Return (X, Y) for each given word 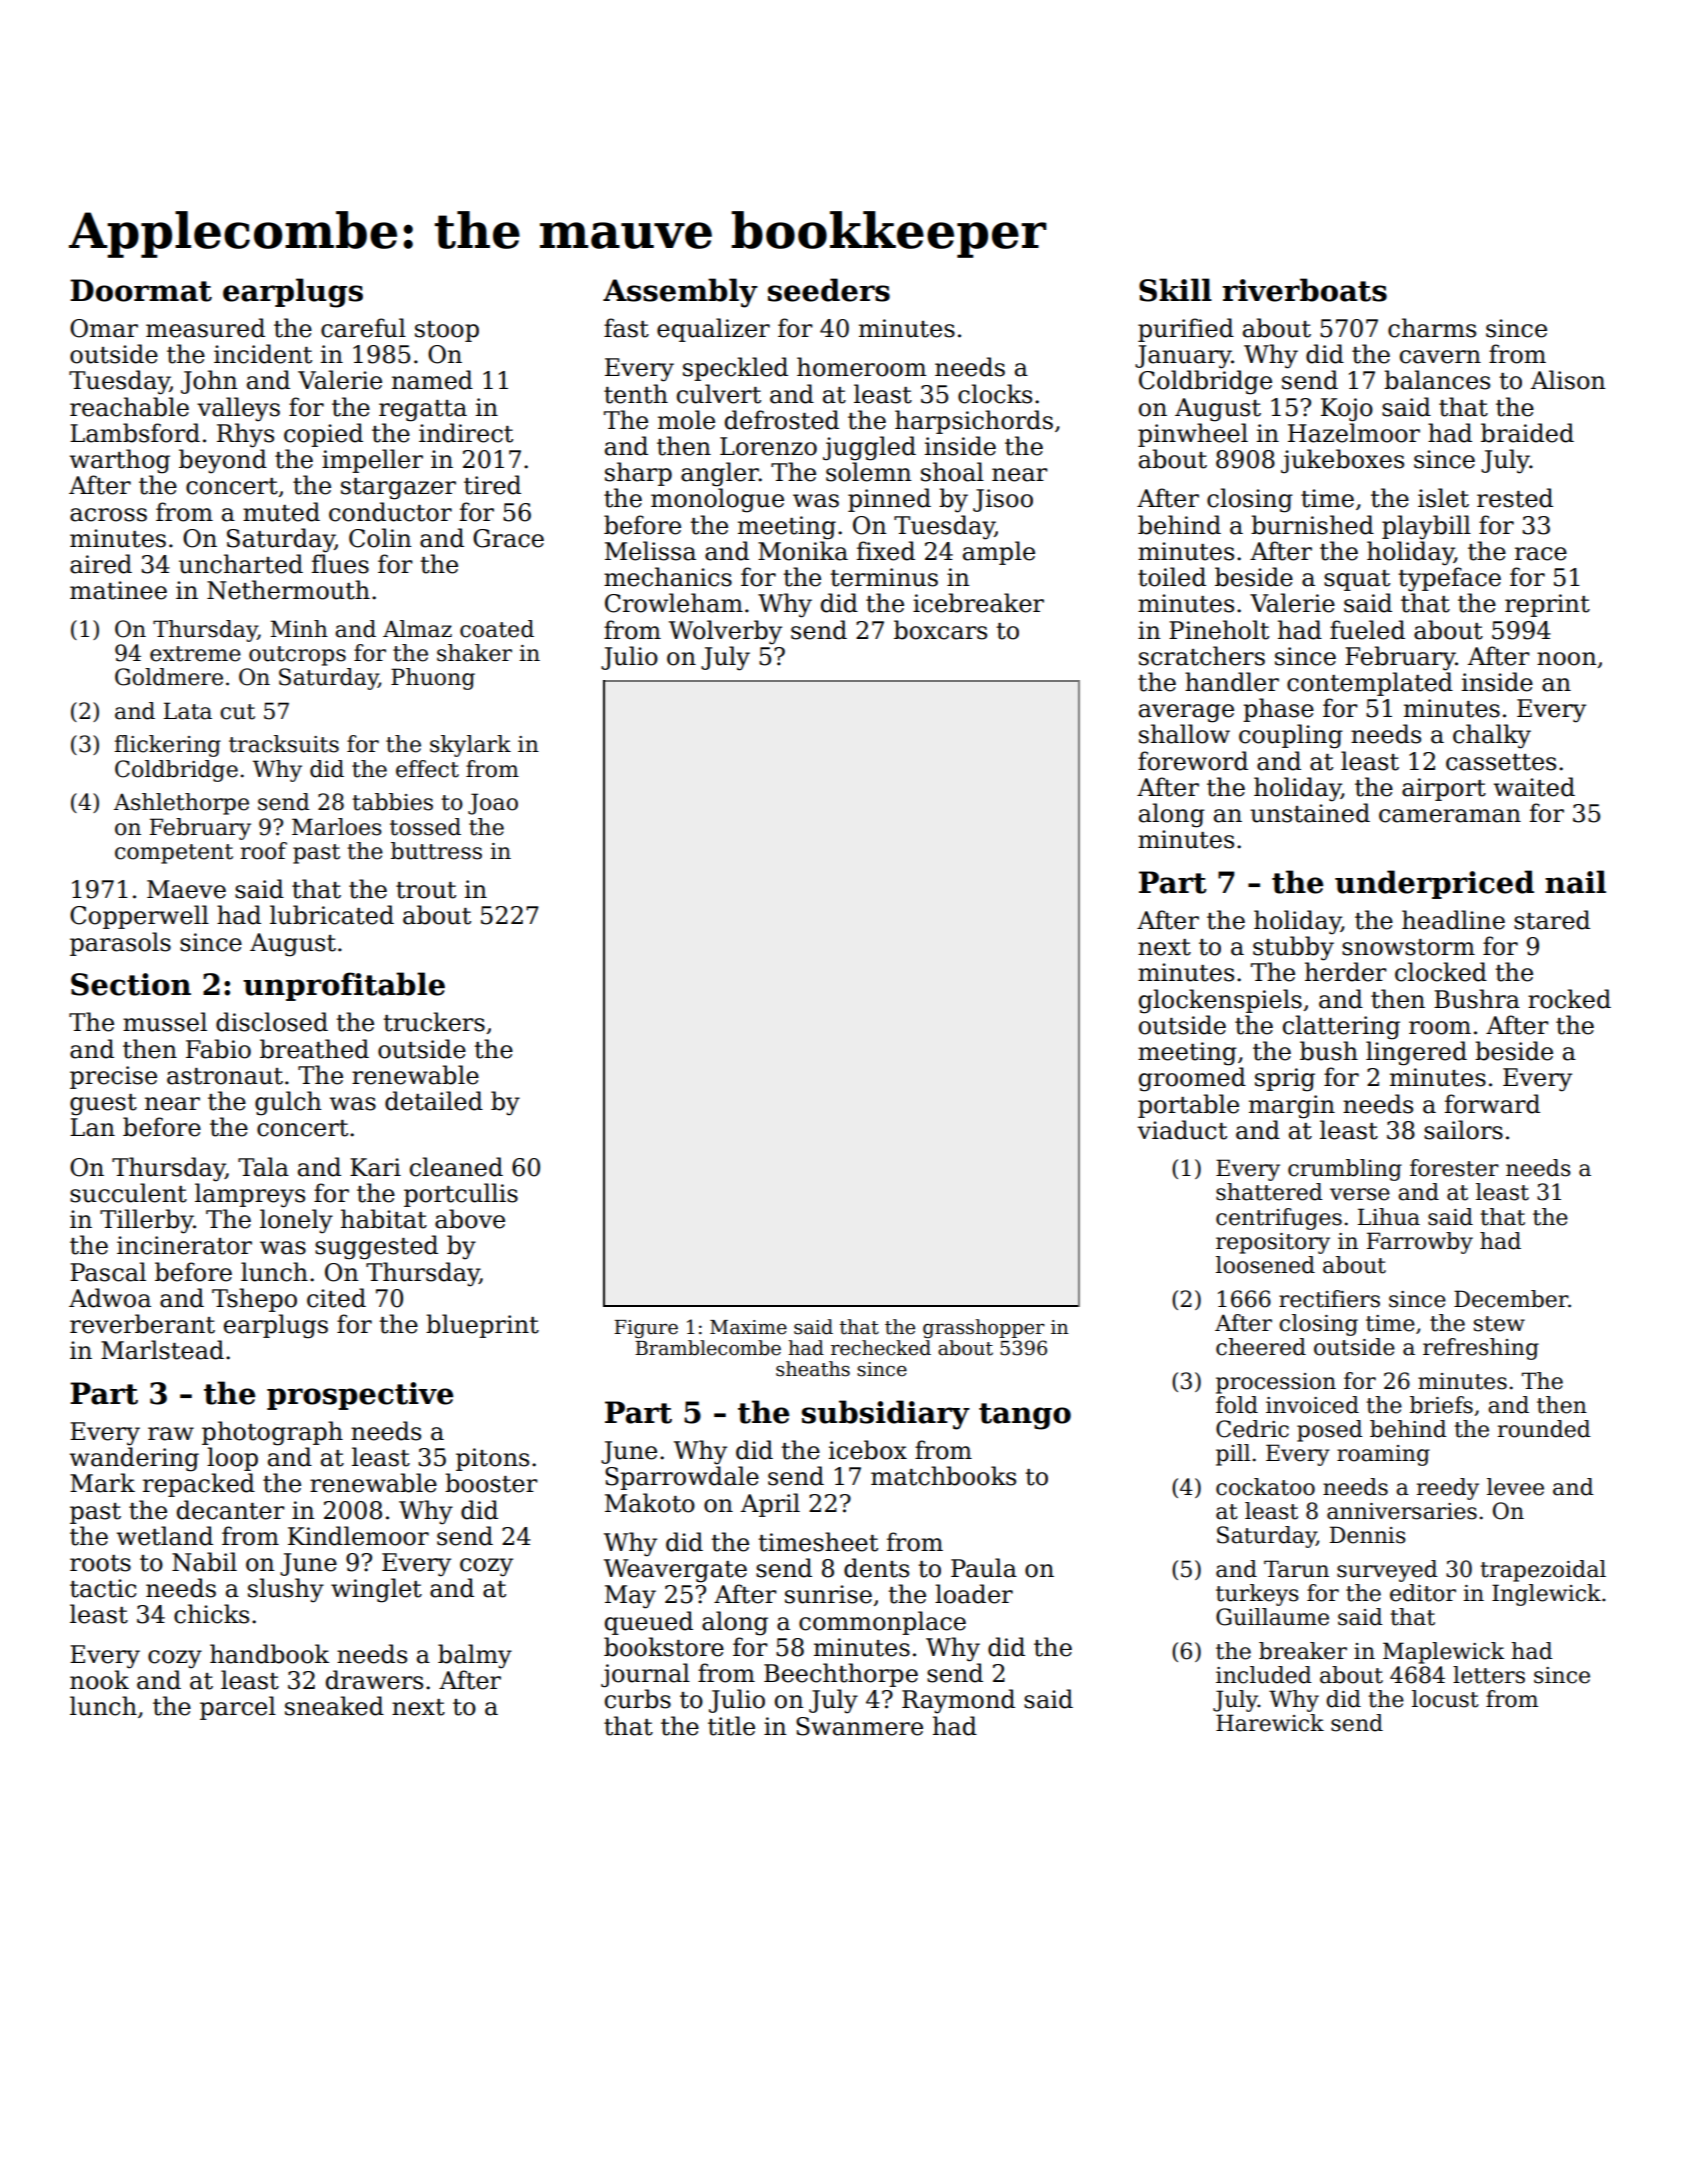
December (1511, 1299)
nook (99, 1680)
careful (363, 328)
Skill (1175, 290)
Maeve (186, 889)
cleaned (456, 1167)
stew (1499, 1324)
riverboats (1305, 290)
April (770, 1505)
